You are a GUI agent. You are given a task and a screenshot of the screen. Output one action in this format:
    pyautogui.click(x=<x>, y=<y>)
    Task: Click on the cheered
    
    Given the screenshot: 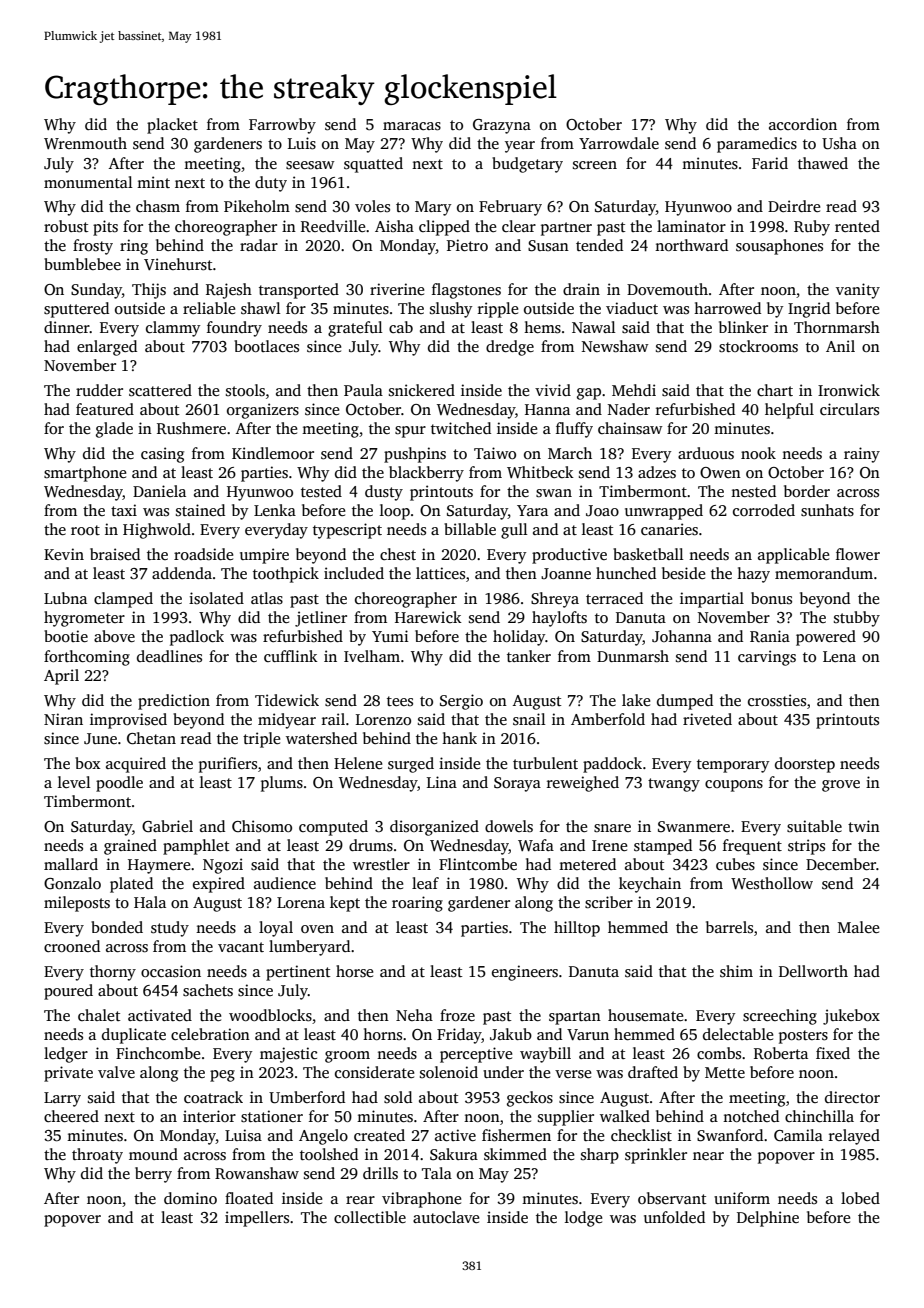 What is the action you would take?
    pyautogui.click(x=71, y=1116)
